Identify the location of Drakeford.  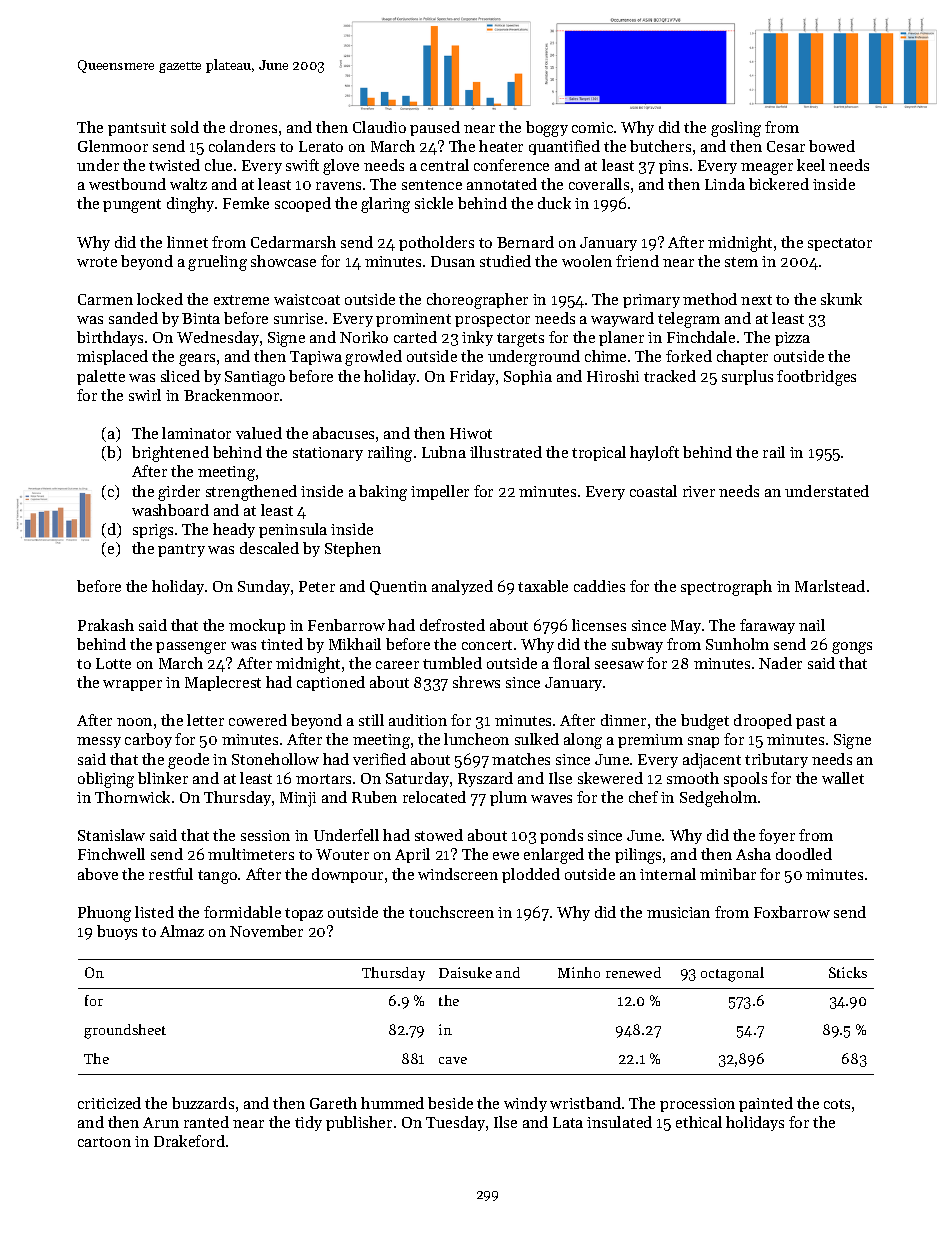
(189, 1141).
